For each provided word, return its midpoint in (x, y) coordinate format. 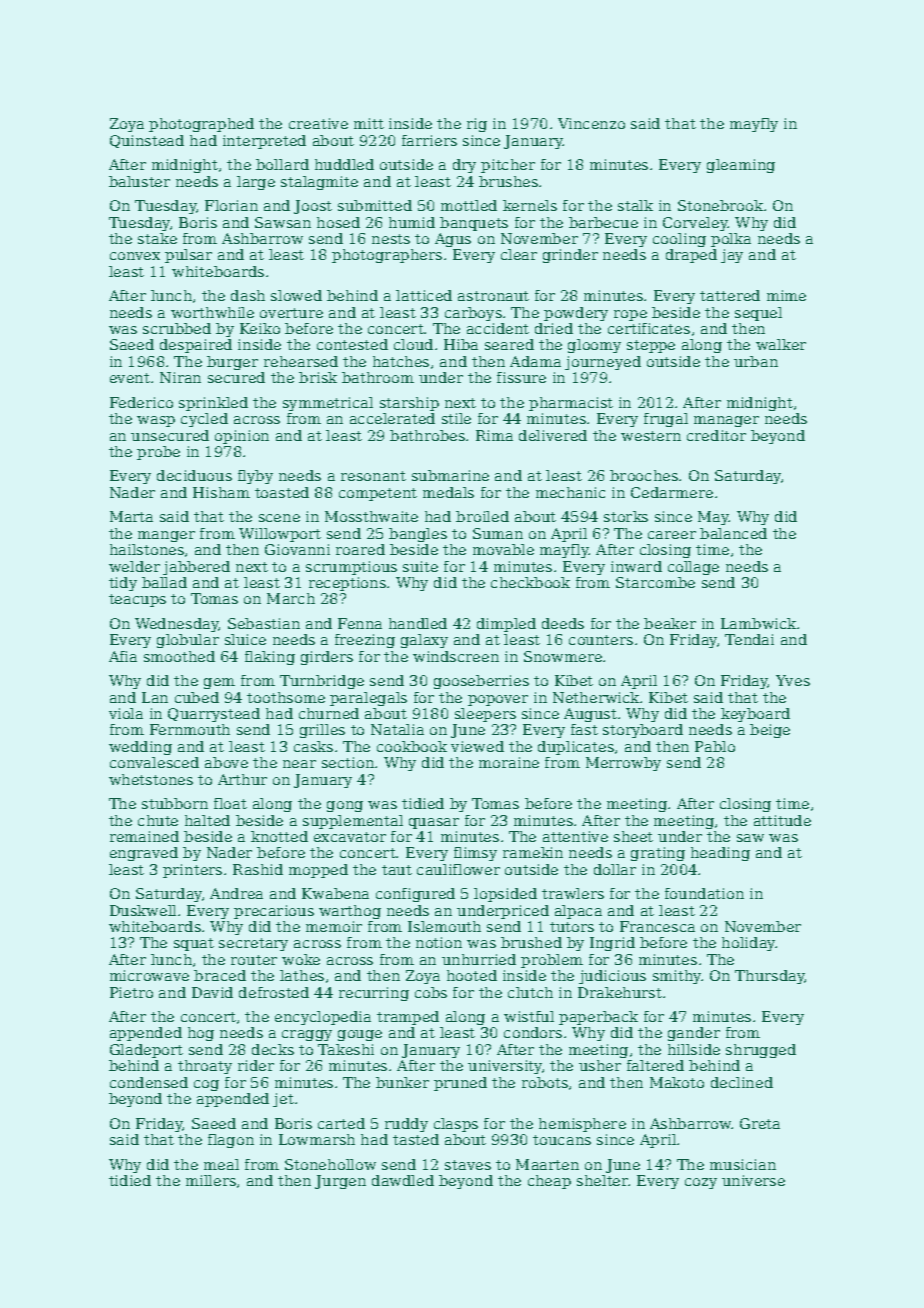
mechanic (570, 492)
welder (134, 566)
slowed (296, 295)
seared (509, 344)
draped (691, 256)
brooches (644, 475)
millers (211, 1180)
